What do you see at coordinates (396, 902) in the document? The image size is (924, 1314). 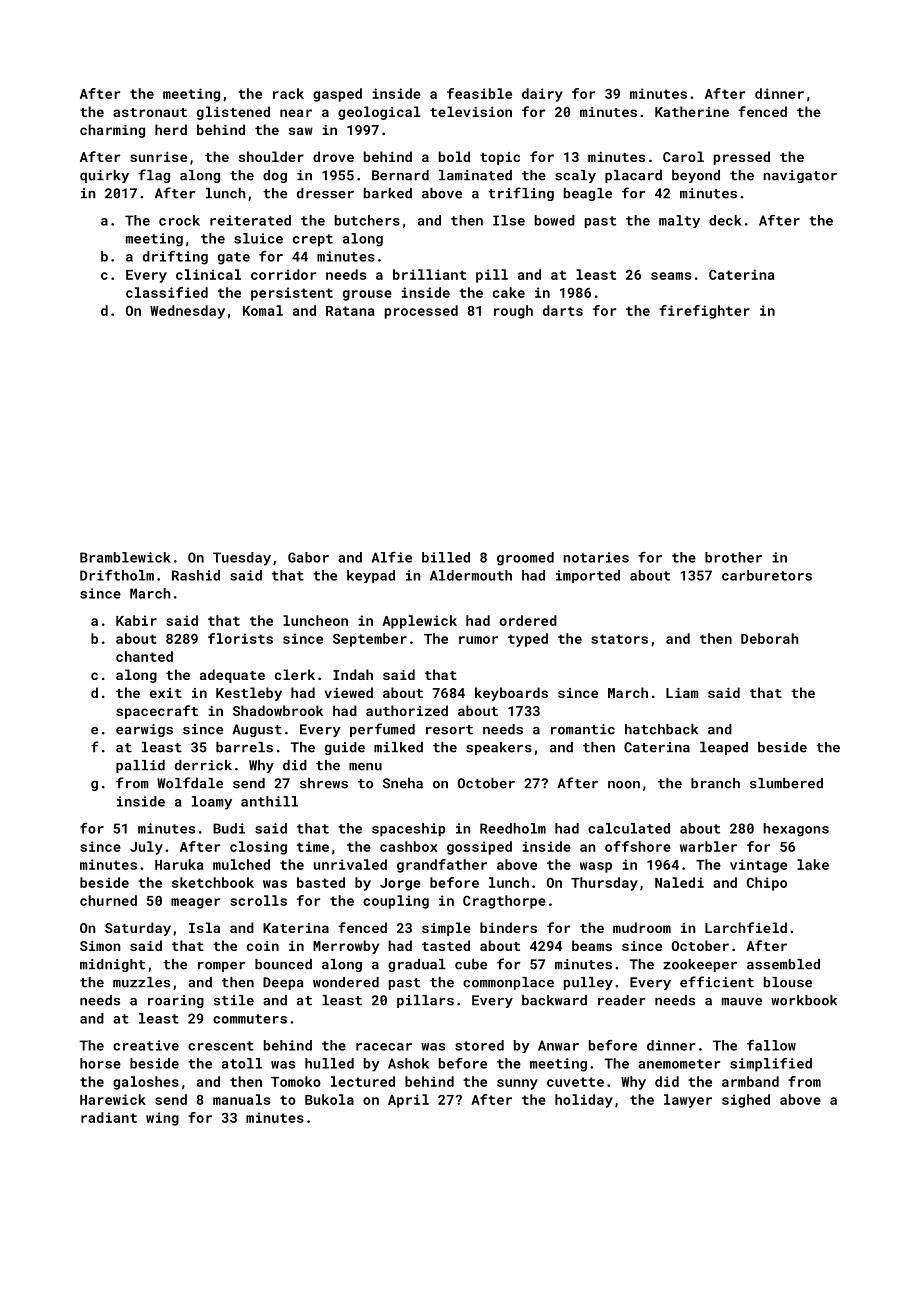 I see `coupling` at bounding box center [396, 902].
